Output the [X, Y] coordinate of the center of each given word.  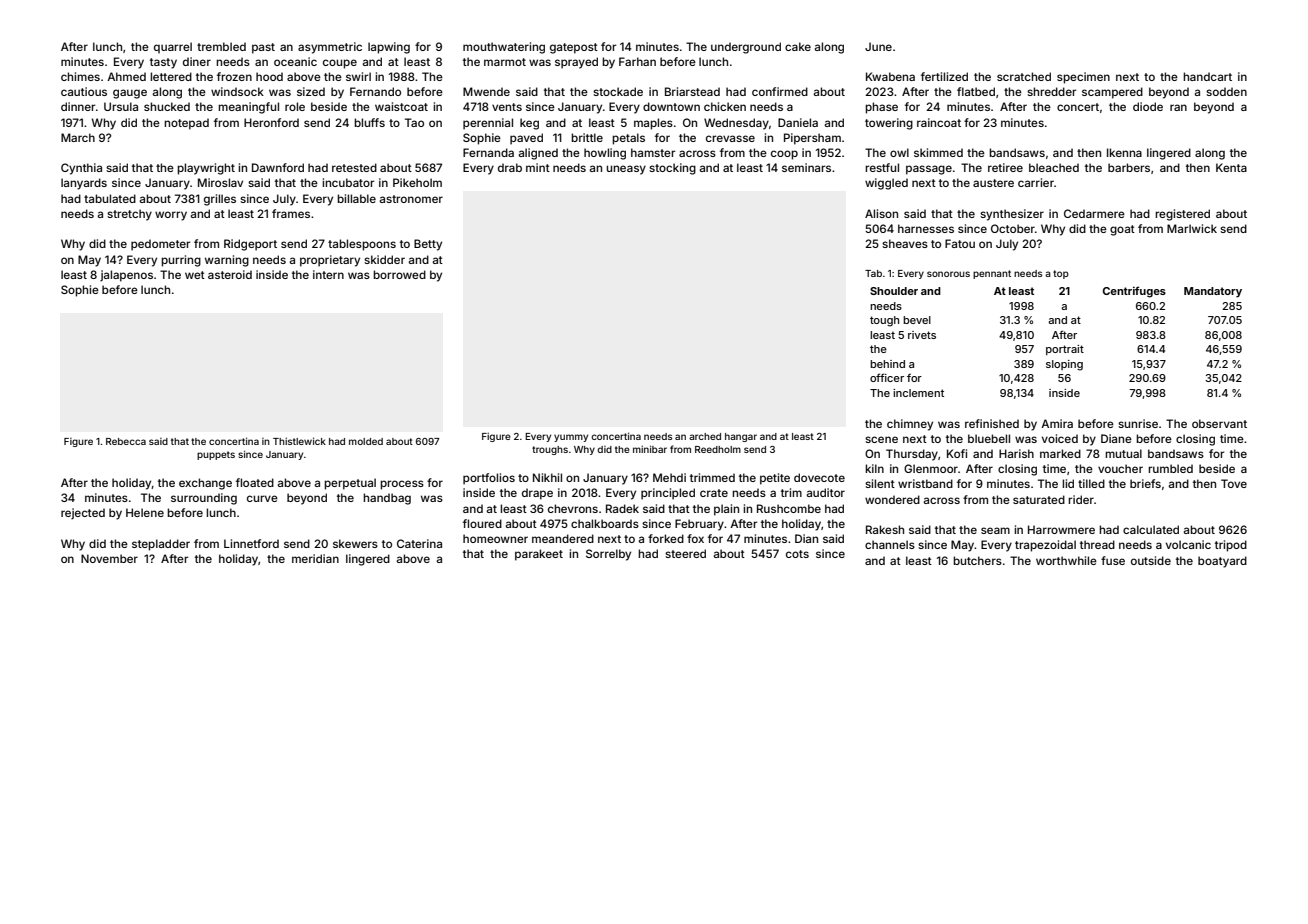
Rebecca [126, 441]
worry [171, 216]
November [109, 558]
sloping [1064, 365]
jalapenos [126, 276]
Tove [1234, 483]
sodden [1226, 91]
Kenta [1231, 167]
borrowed [399, 274]
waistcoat [401, 106]
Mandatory [1213, 292]
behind [887, 364]
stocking [672, 169]
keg [529, 124]
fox [695, 538]
